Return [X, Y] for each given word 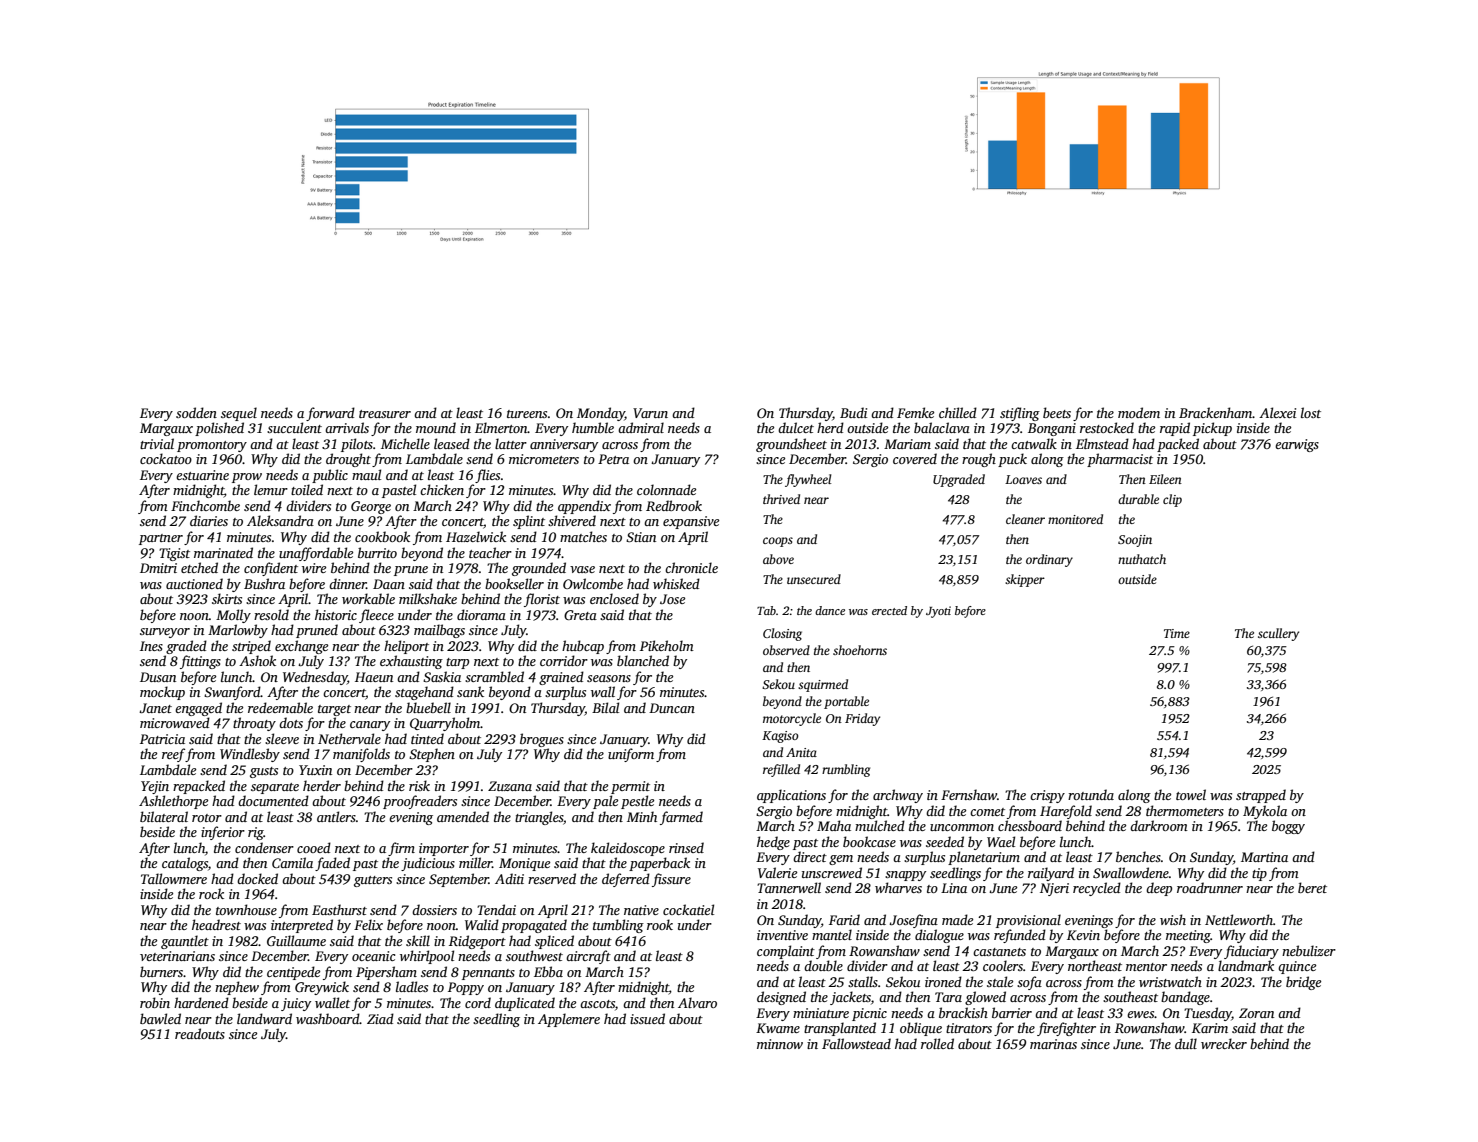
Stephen [432, 755]
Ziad [380, 1018]
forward [330, 414]
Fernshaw [969, 794]
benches [1138, 856]
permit [630, 787]
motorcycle [792, 719]
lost [1311, 412]
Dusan [158, 677]
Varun [650, 413]
